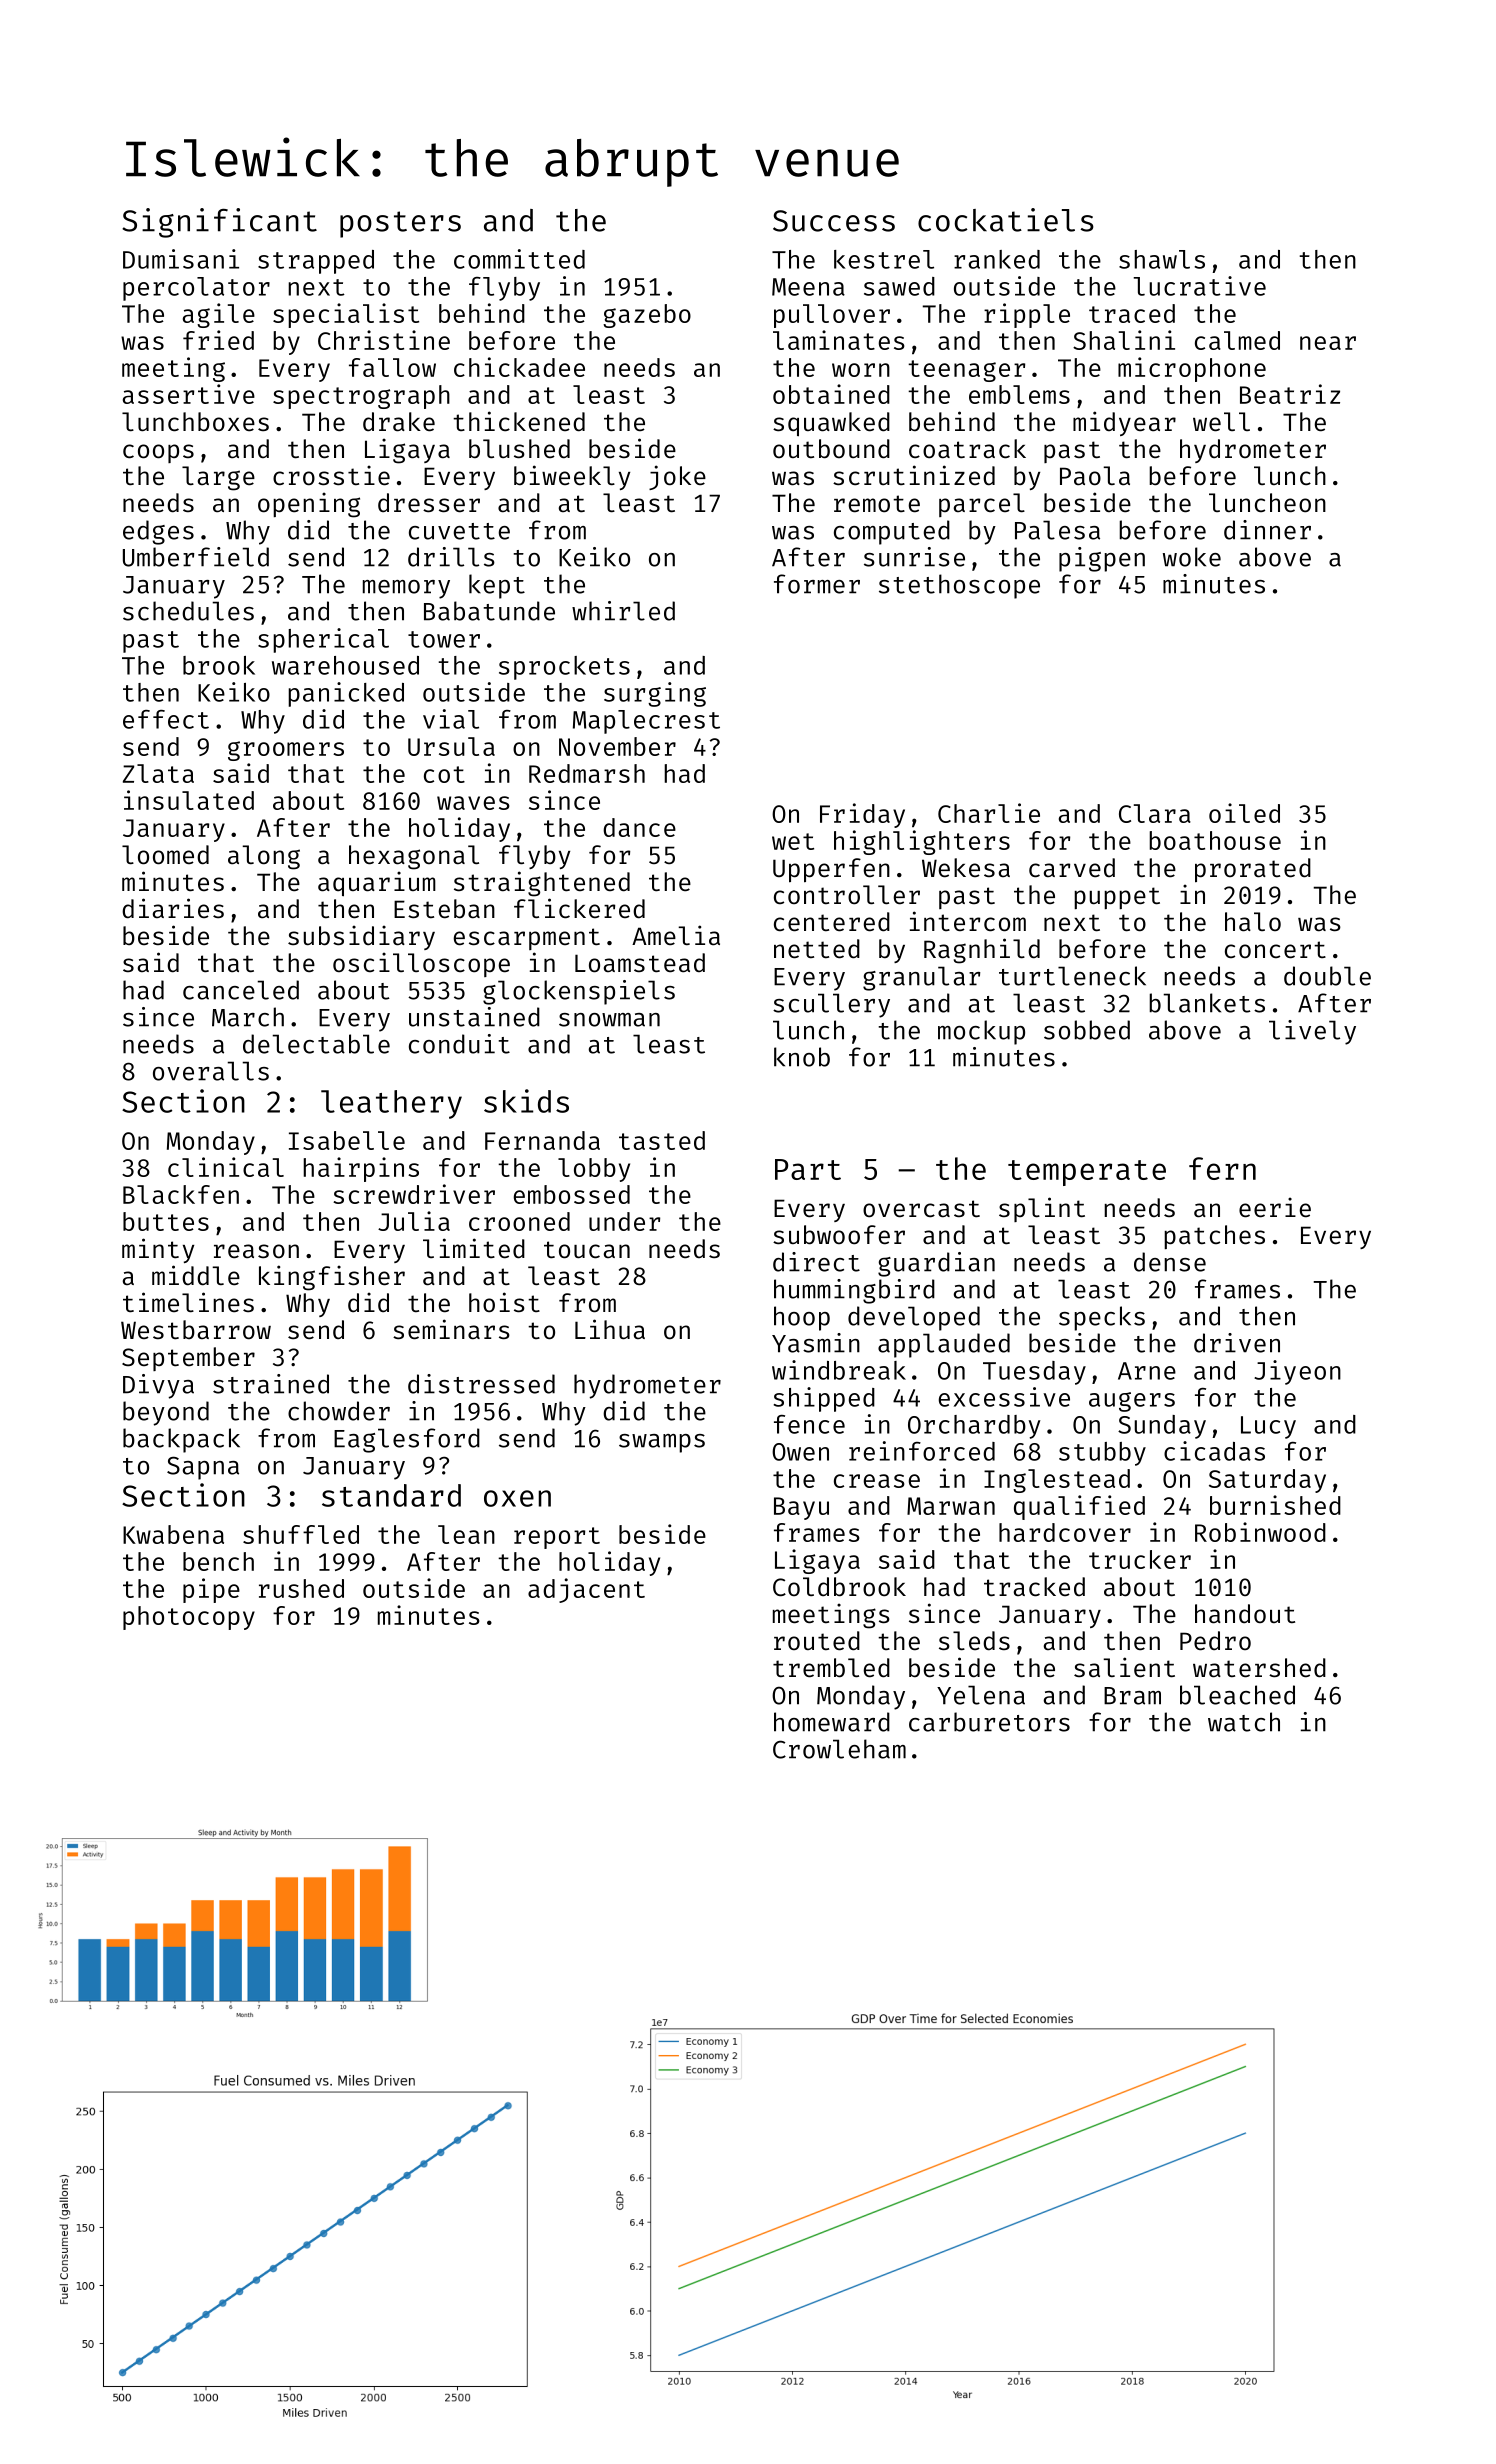 This page has width=1496, height=2464. Describe the element at coordinates (655, 694) in the page. I see `surging` at that location.
